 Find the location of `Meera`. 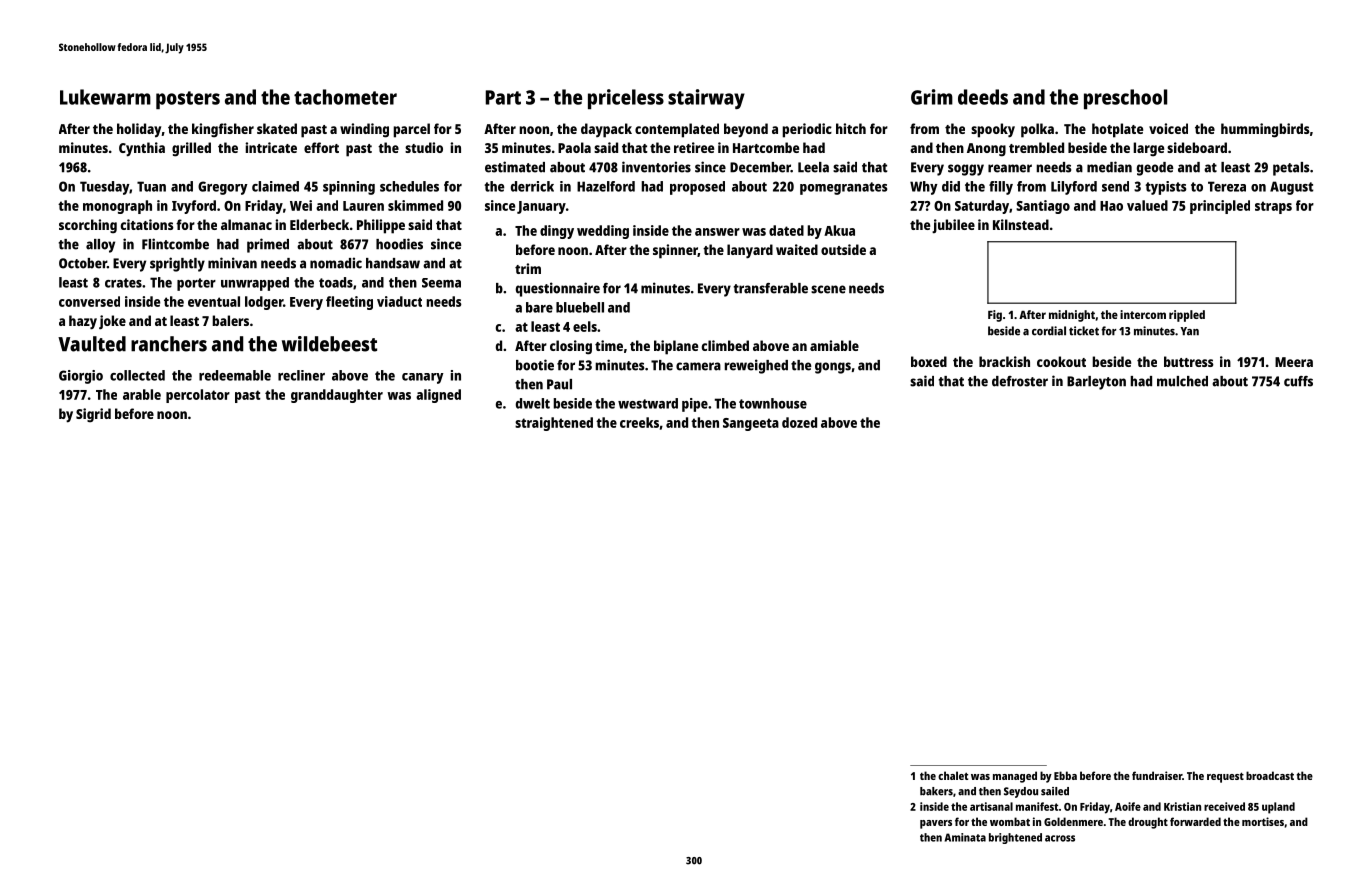

Meera is located at coordinates (1294, 362).
